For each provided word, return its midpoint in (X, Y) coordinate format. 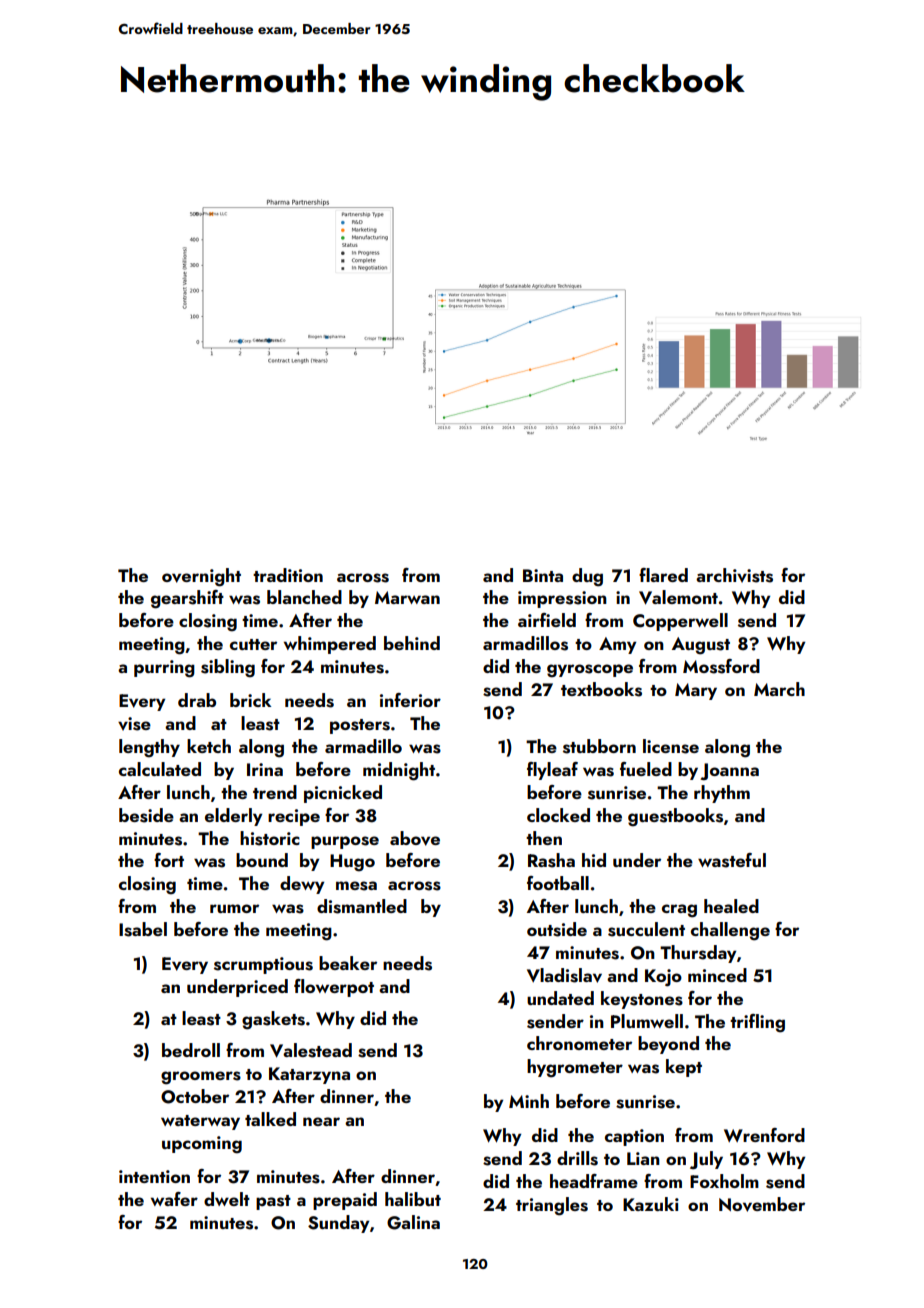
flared (663, 575)
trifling (757, 1023)
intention (154, 1176)
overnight (201, 577)
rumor (234, 908)
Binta (543, 575)
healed (731, 906)
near (321, 1121)
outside (557, 929)
